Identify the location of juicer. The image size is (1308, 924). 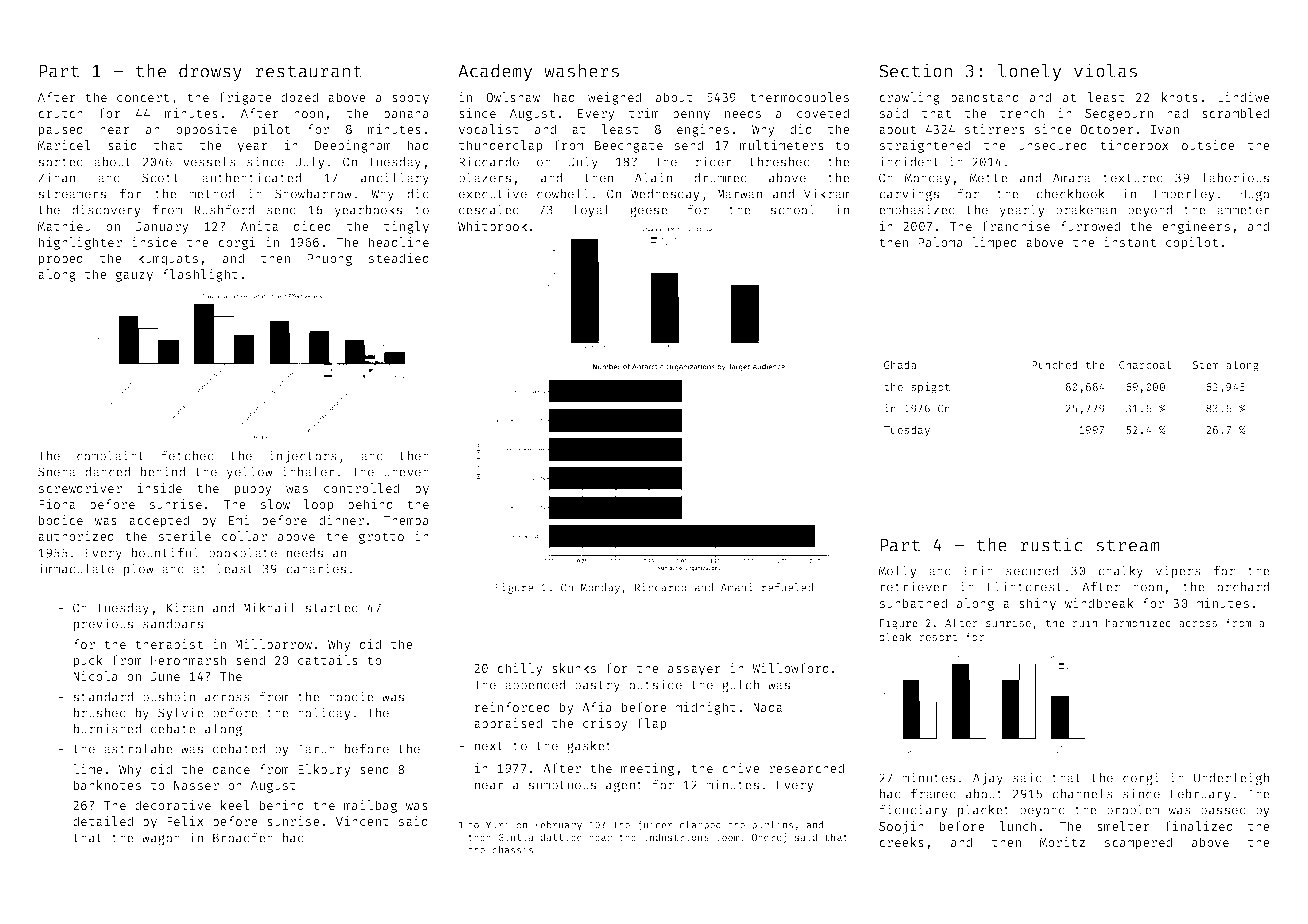
(655, 825).
